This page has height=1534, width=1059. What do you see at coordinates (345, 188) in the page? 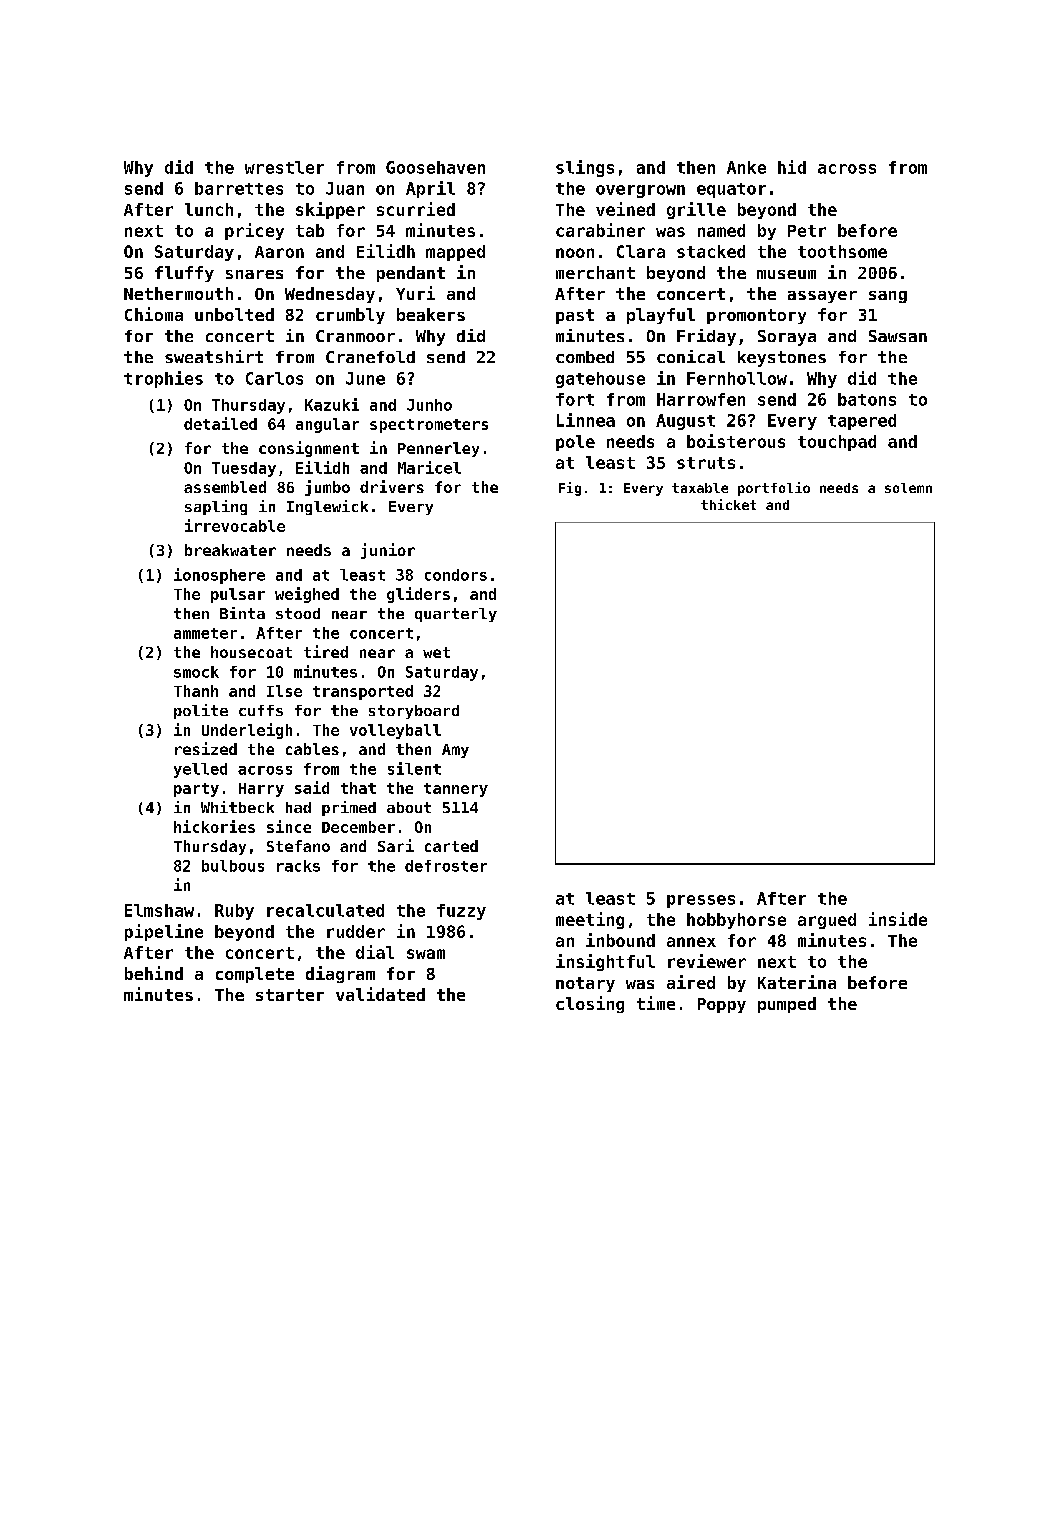
I see `Juan` at bounding box center [345, 188].
